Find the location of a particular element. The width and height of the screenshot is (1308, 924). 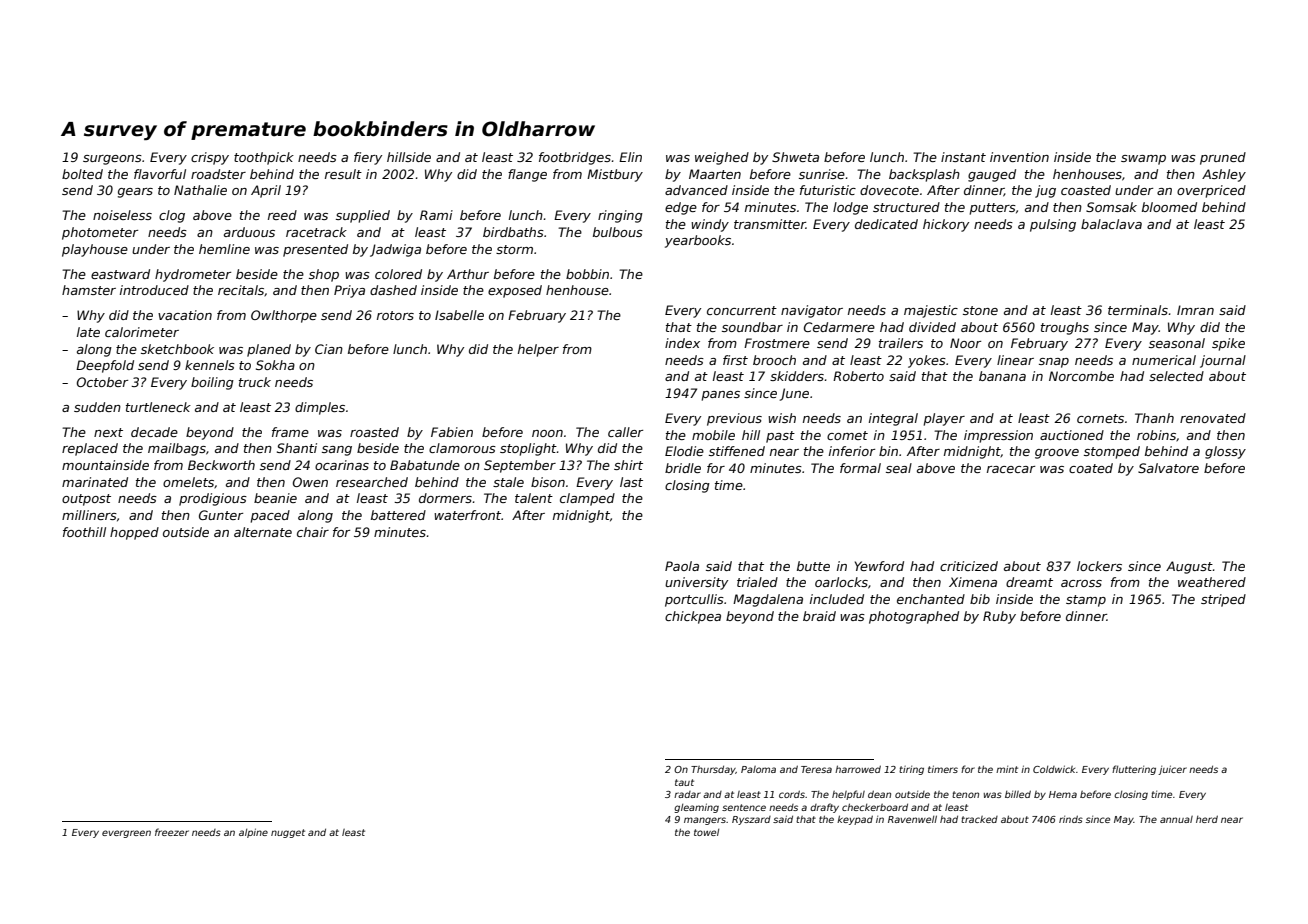

flange is located at coordinates (527, 175).
